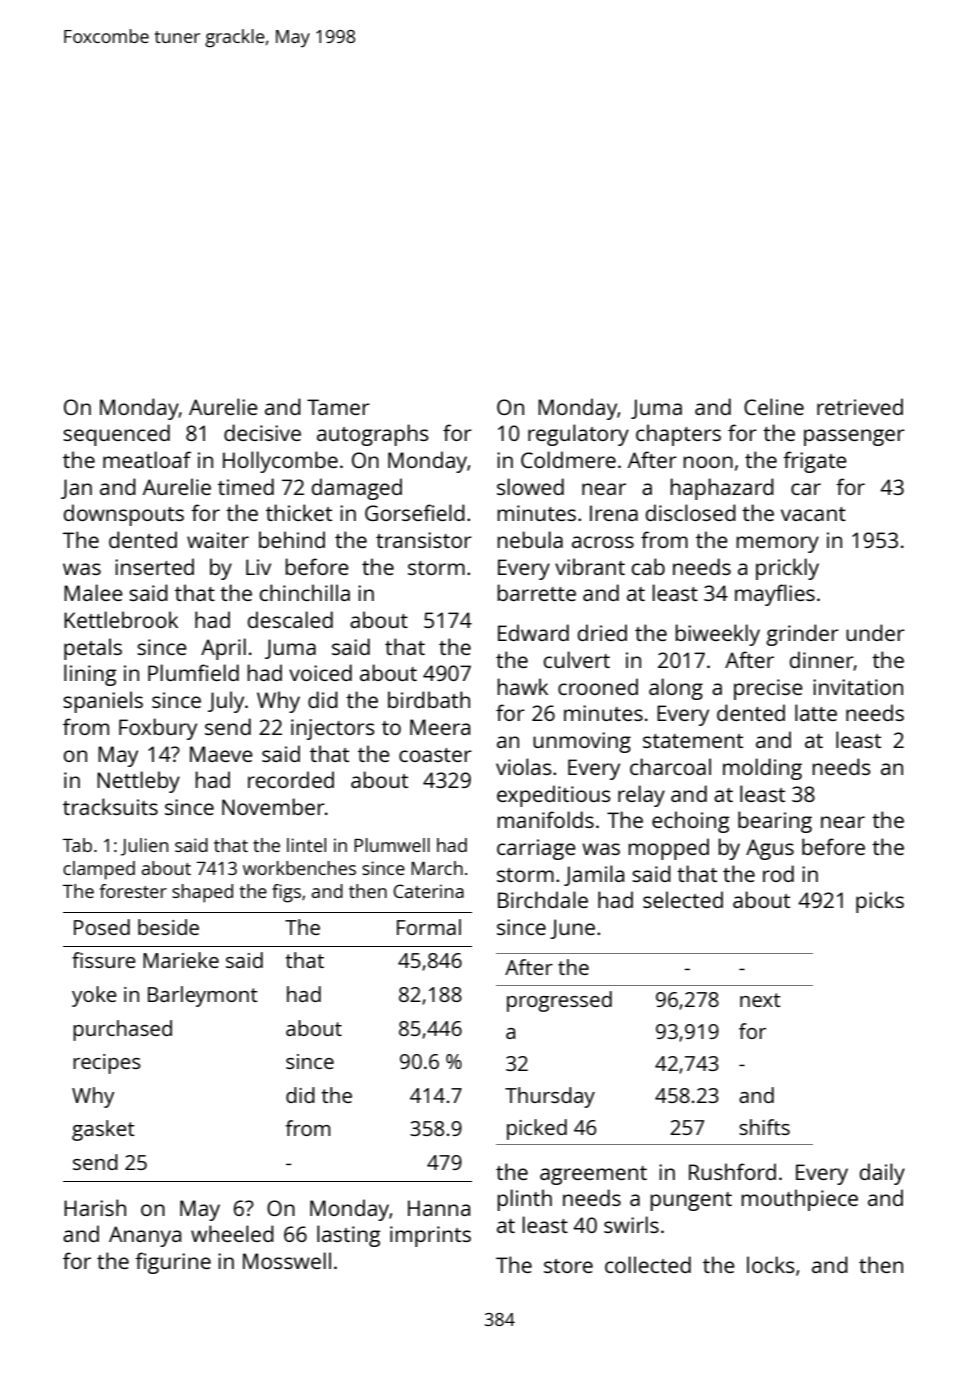 The image size is (968, 1375). What do you see at coordinates (429, 927) in the page?
I see `Formal` at bounding box center [429, 927].
